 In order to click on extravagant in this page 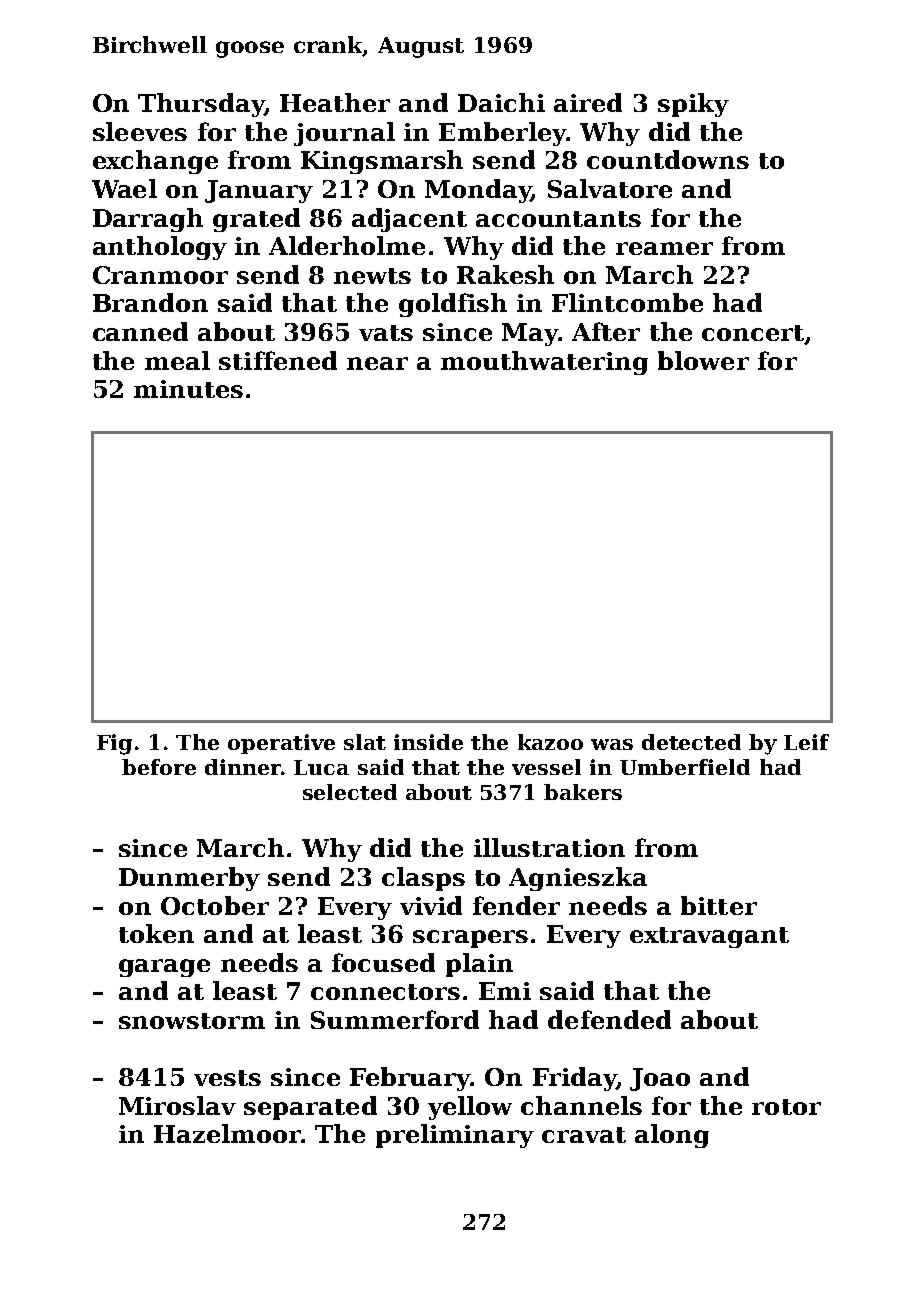, I will do `click(709, 937)`.
